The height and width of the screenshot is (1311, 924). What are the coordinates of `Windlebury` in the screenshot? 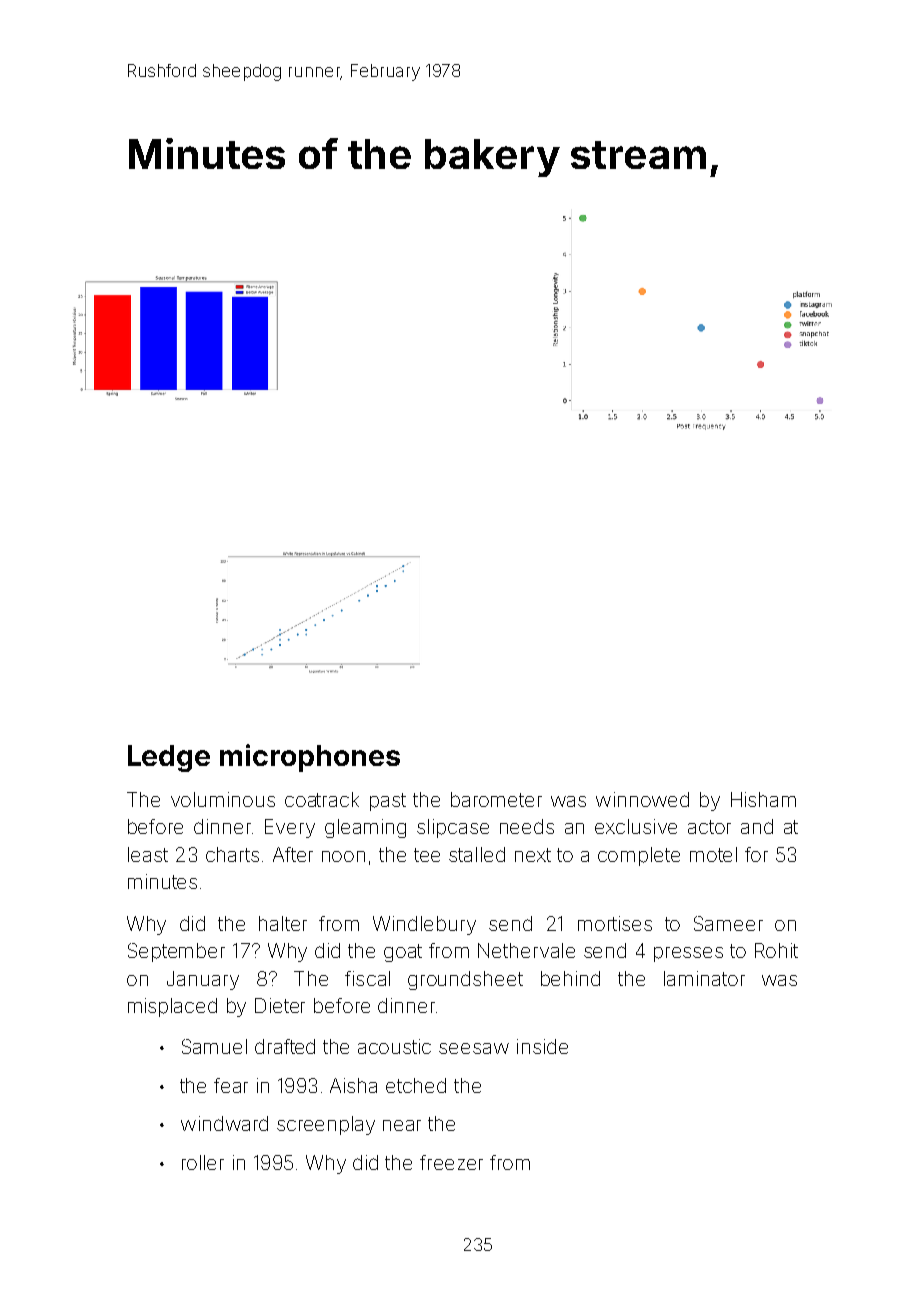 It's located at (424, 925).
